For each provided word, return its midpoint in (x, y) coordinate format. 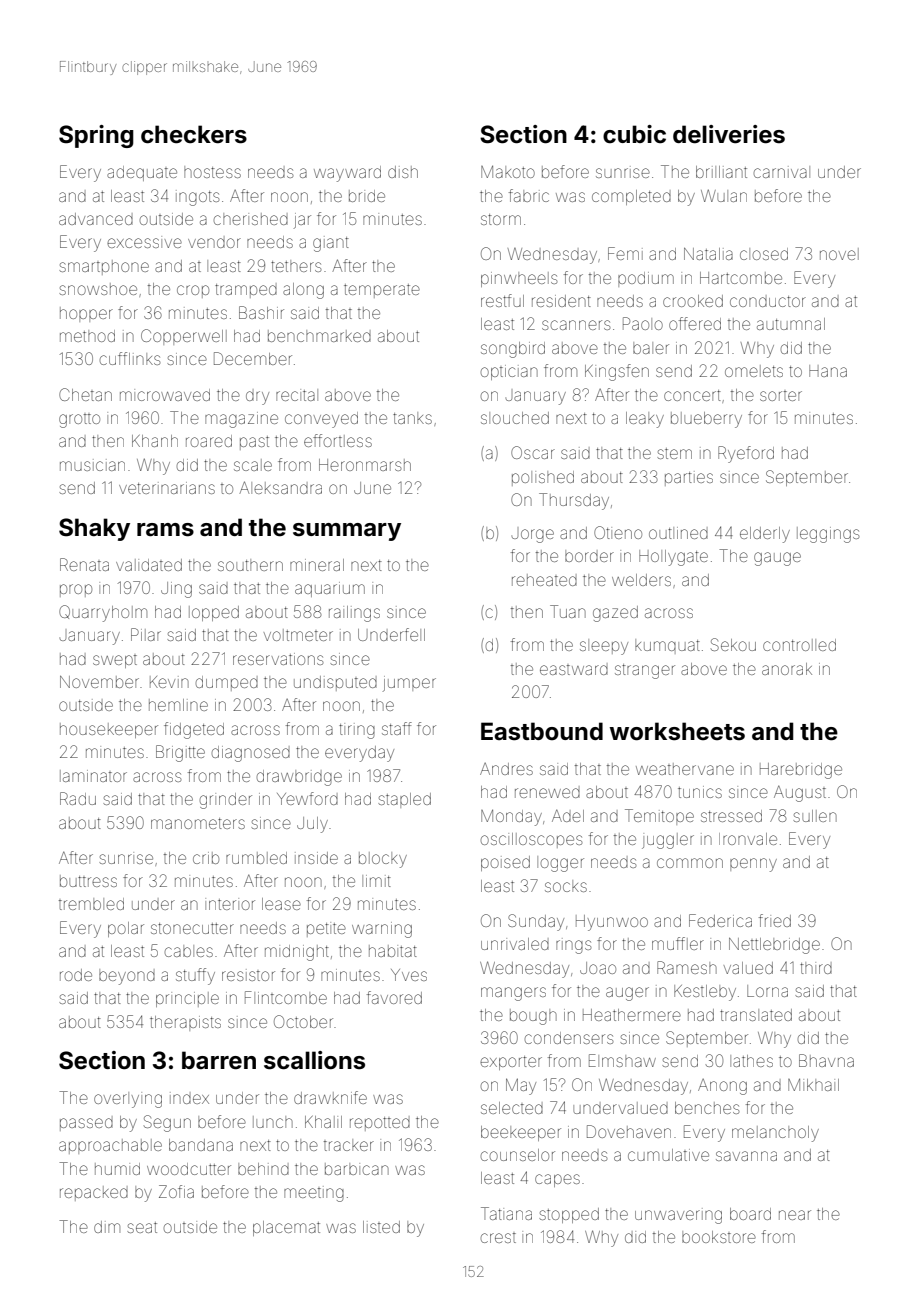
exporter (511, 1063)
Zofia (176, 1191)
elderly (765, 535)
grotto (79, 421)
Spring (96, 136)
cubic (634, 134)
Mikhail (813, 1084)
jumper (409, 684)
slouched (515, 418)
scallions (314, 1060)
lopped (214, 613)
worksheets (677, 731)
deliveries (729, 134)
